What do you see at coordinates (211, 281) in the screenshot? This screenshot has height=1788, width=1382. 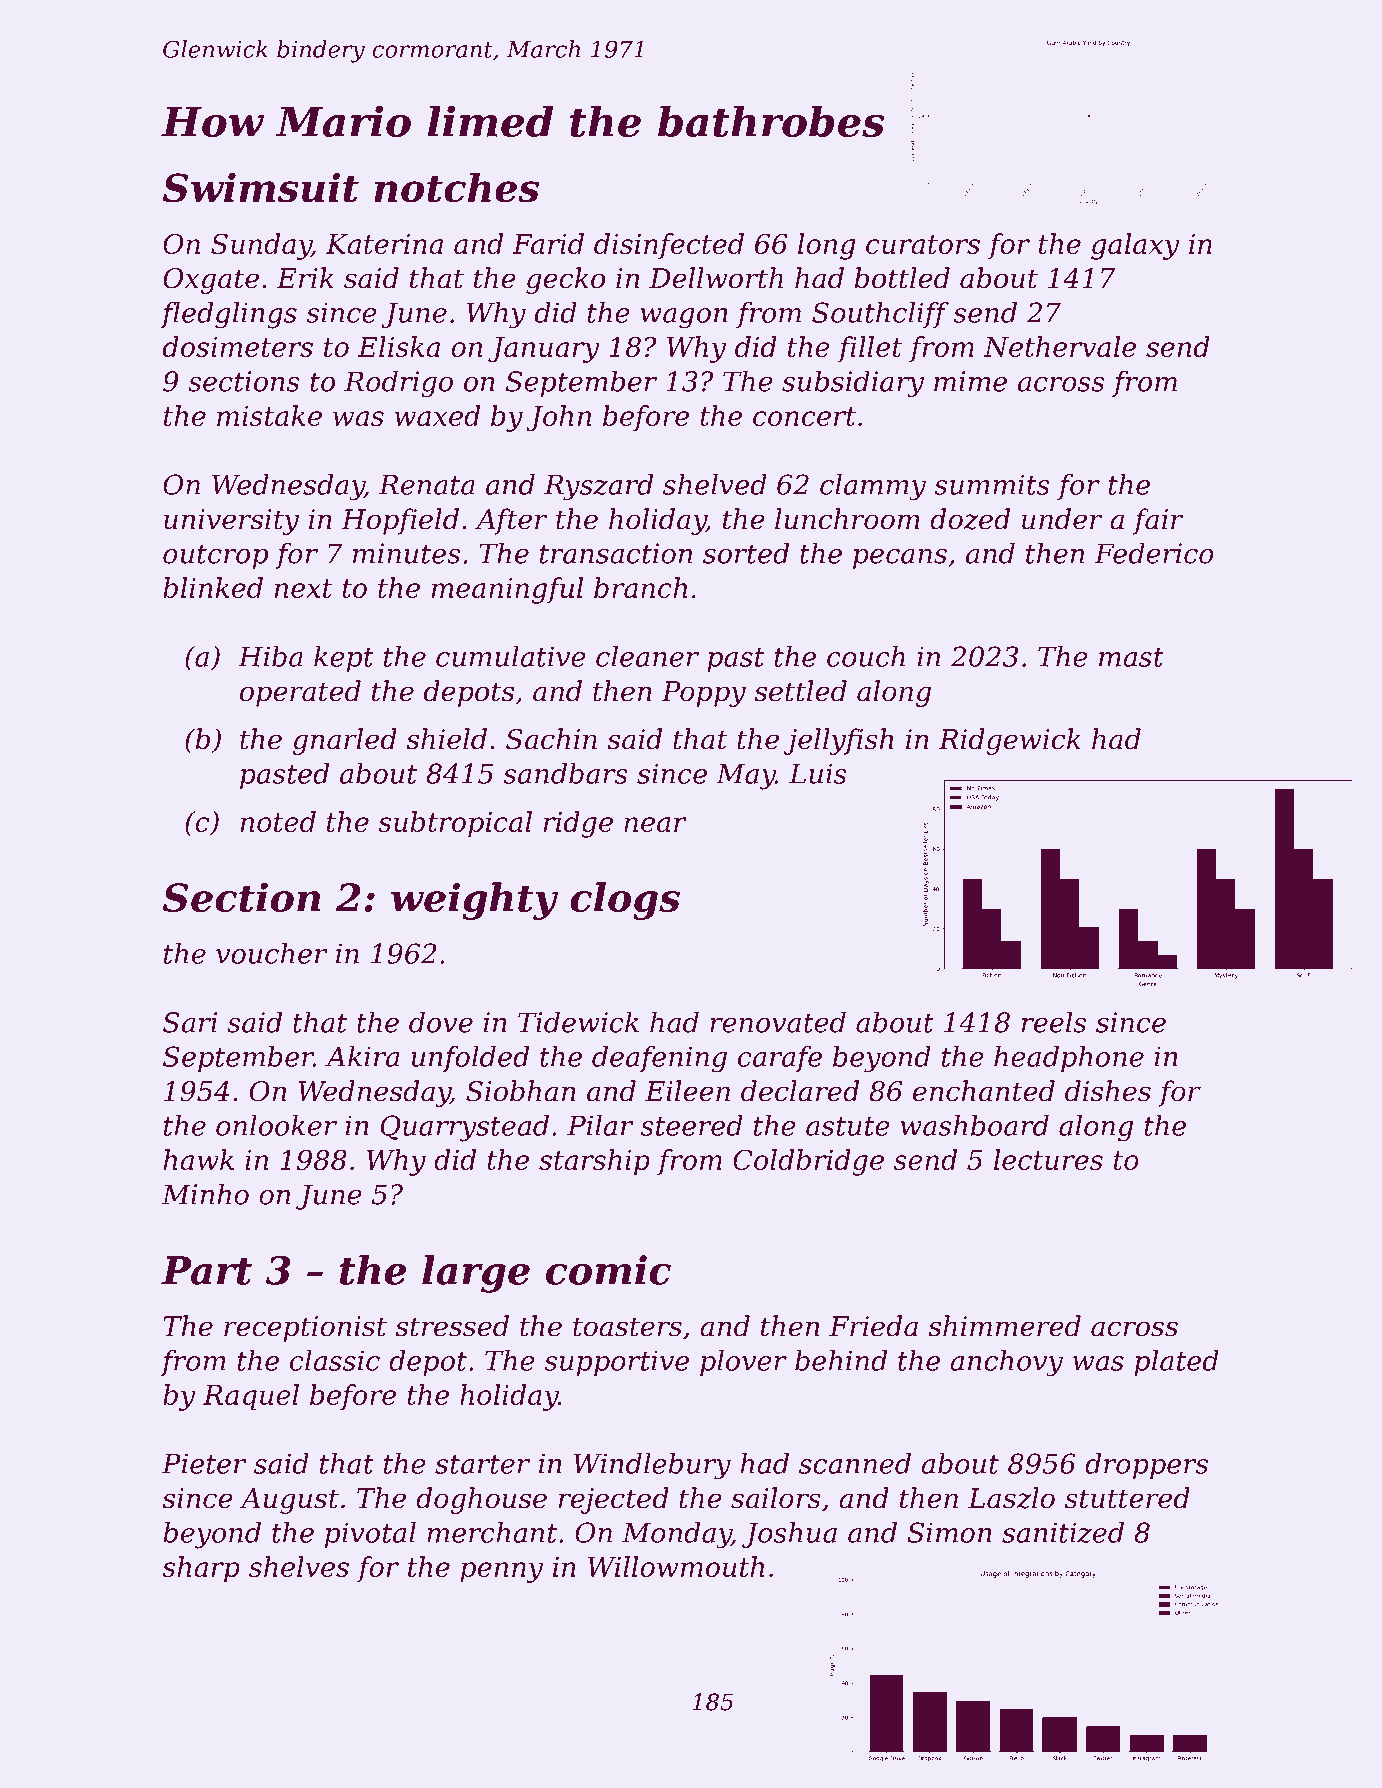 I see `Oxgate` at bounding box center [211, 281].
